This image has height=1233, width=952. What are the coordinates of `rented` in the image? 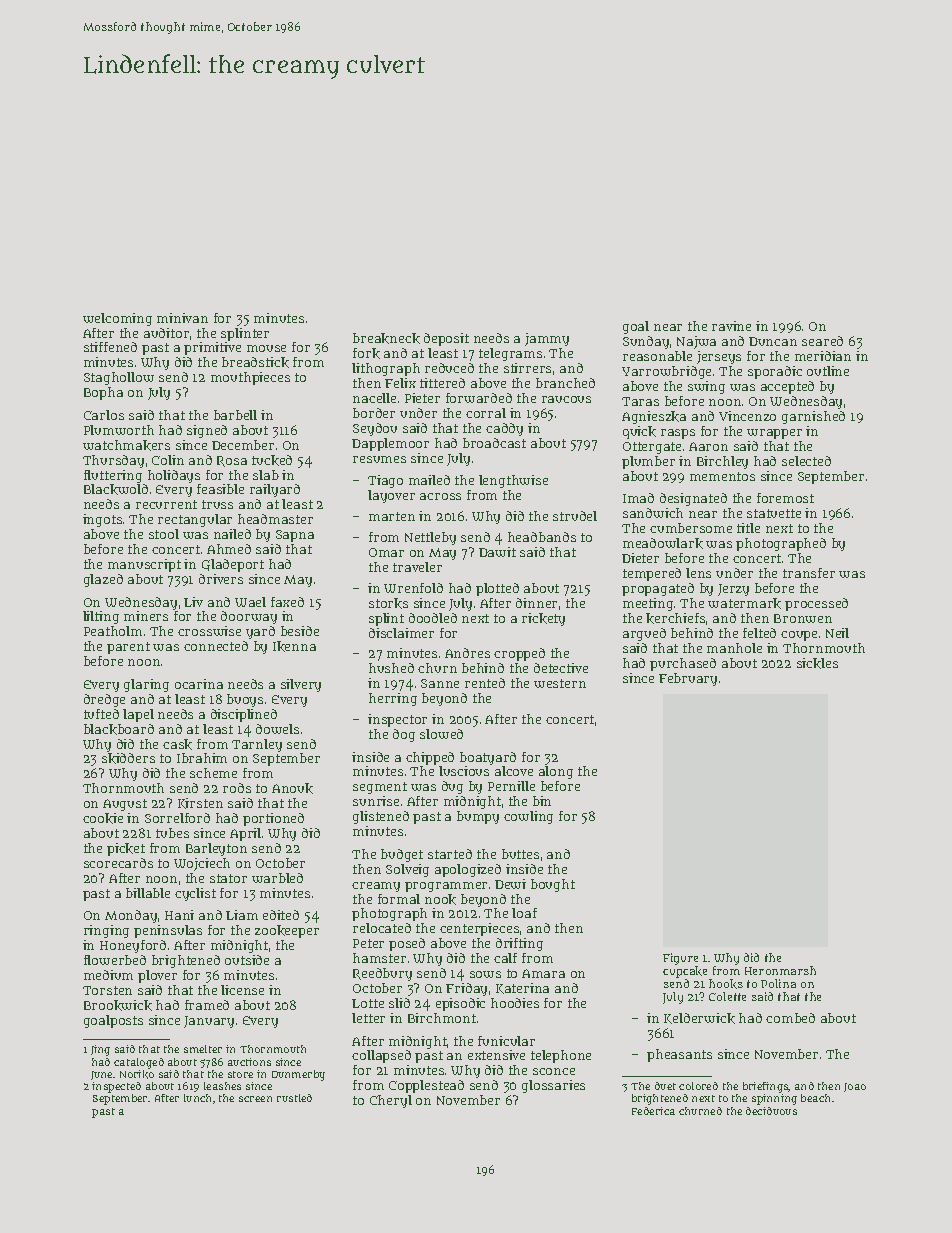 It's located at (485, 683).
